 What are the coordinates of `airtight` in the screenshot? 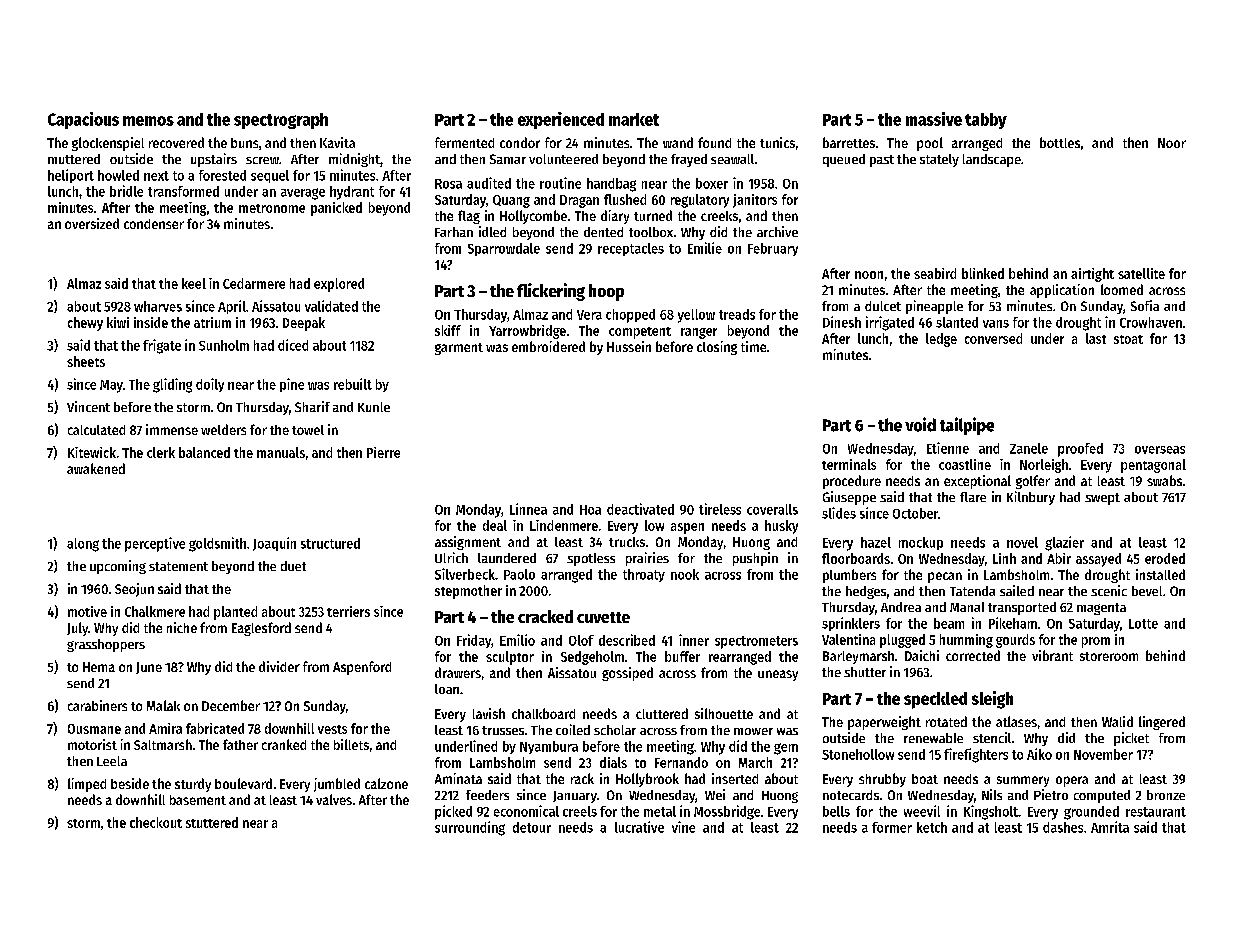 It's located at (1092, 275).
